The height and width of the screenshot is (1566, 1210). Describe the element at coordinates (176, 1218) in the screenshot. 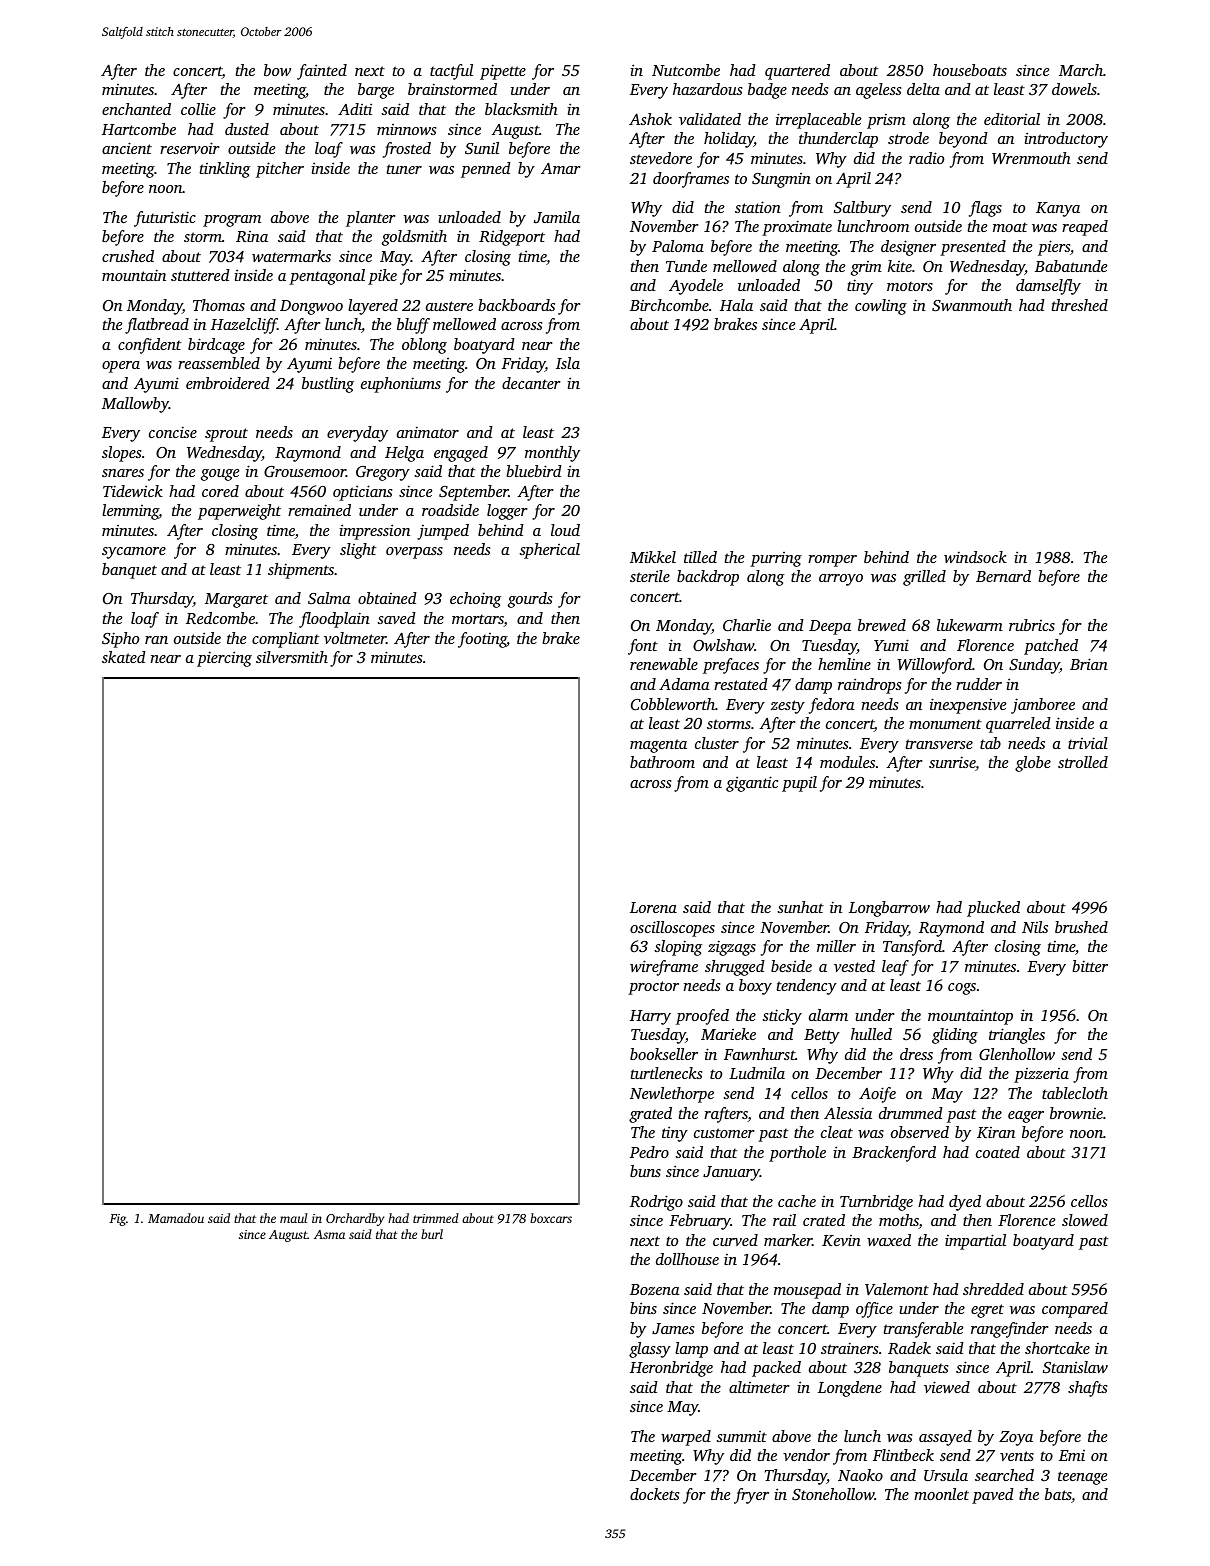

I see `Mamadou` at that location.
